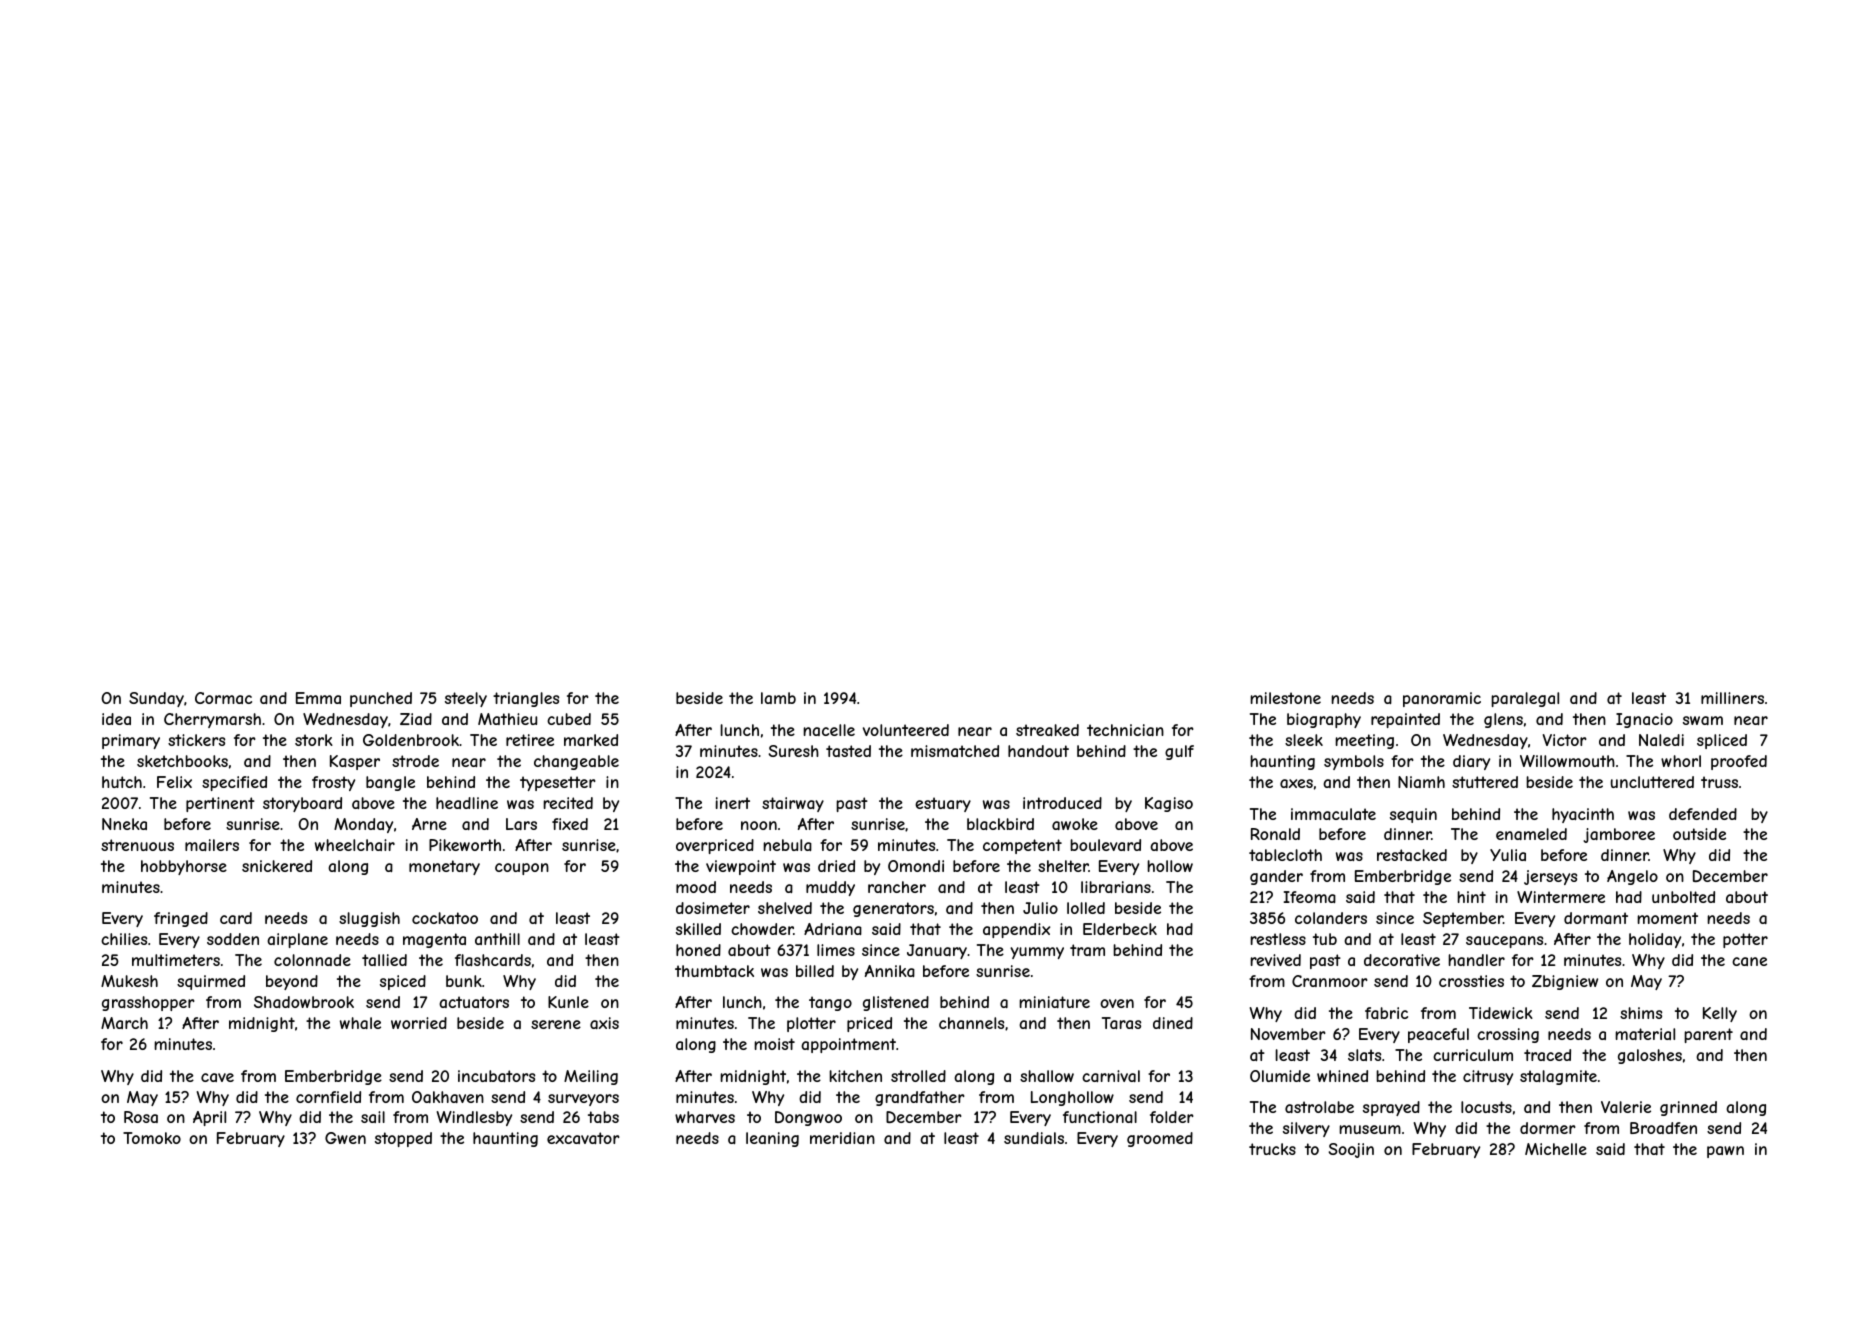 The image size is (1869, 1322). I want to click on Mukesh, so click(129, 981).
